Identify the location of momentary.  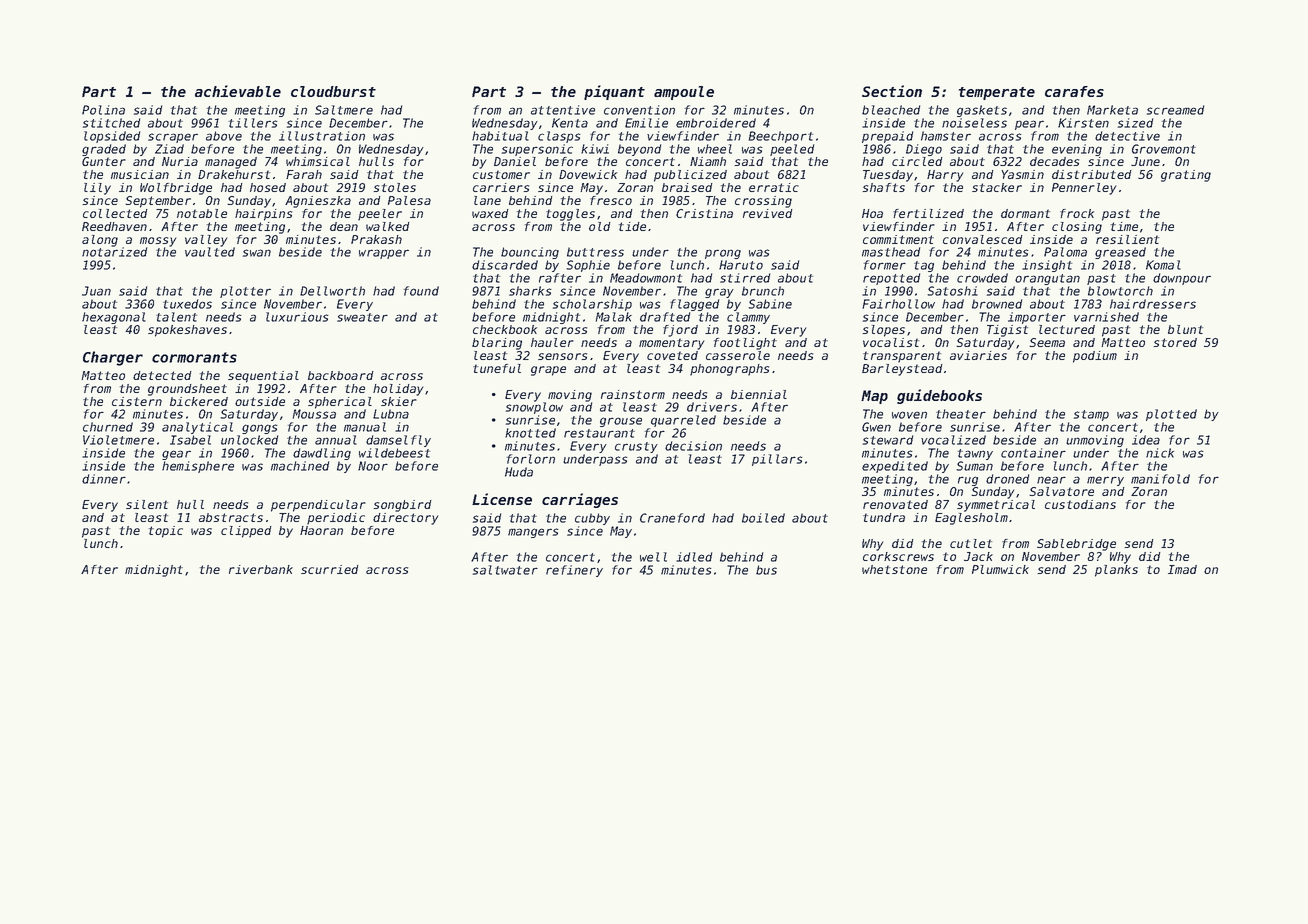
(672, 344).
